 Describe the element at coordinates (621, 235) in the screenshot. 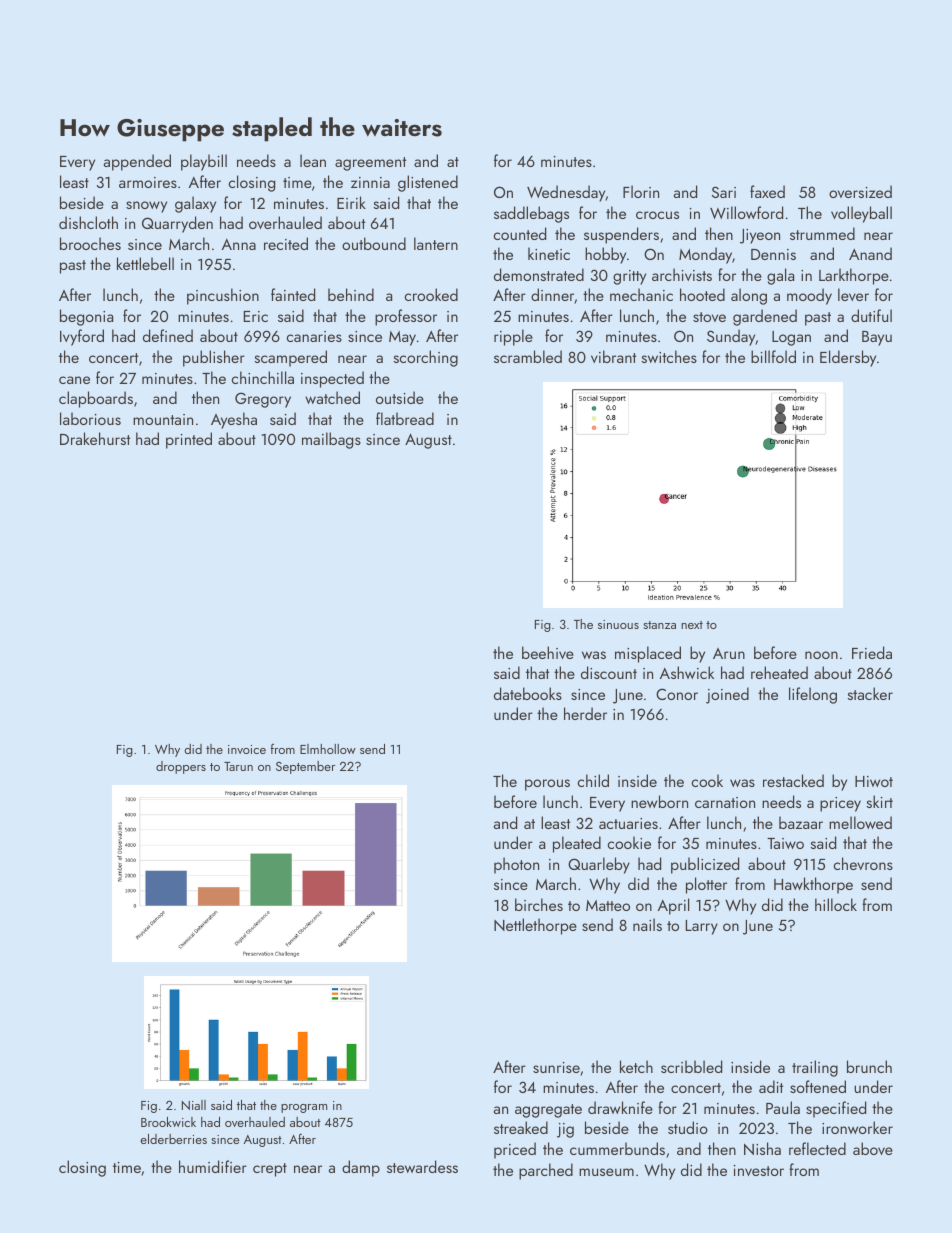

I see `suspenders` at that location.
